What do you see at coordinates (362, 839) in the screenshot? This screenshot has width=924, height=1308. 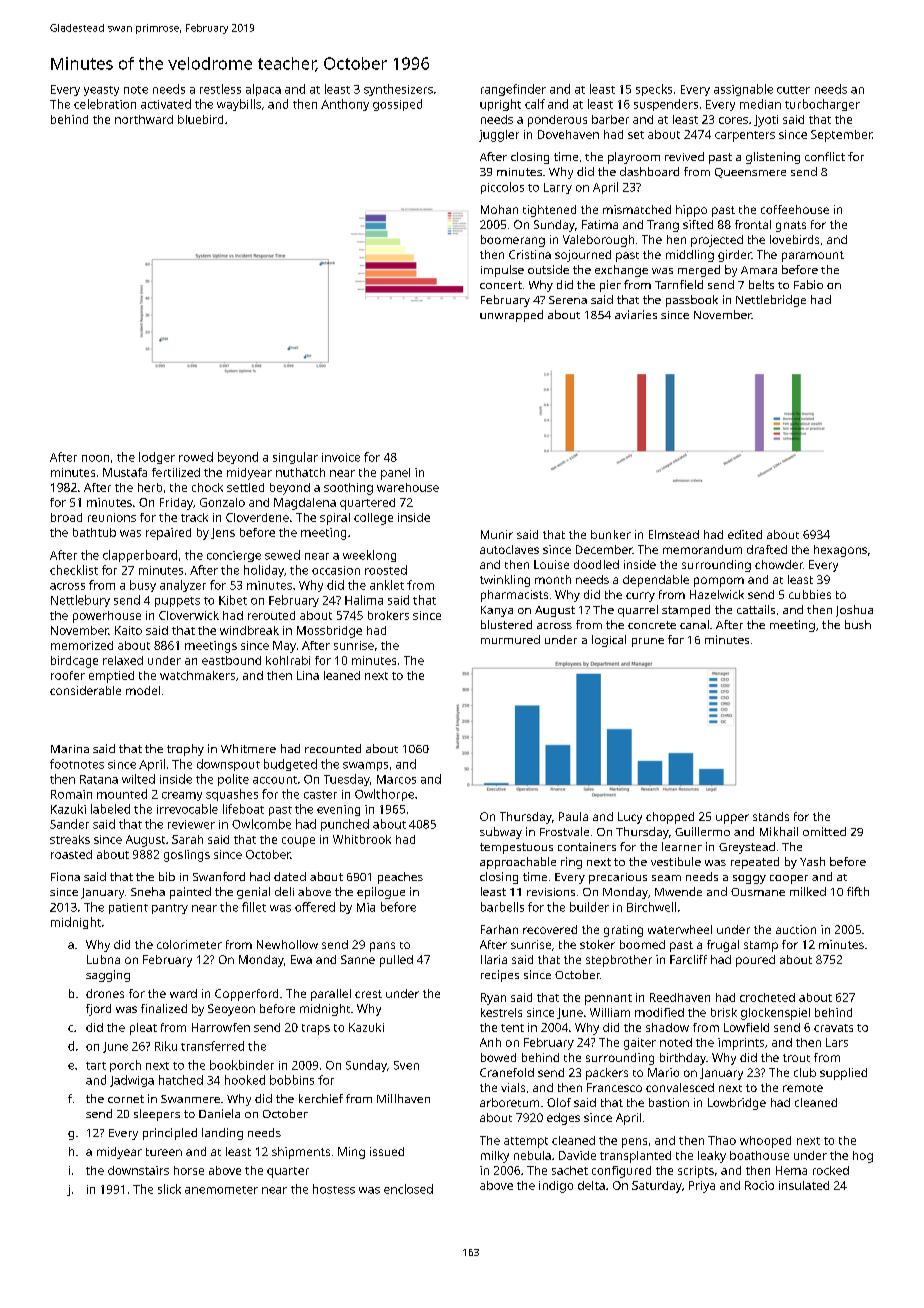 I see `Whitbrook` at bounding box center [362, 839].
